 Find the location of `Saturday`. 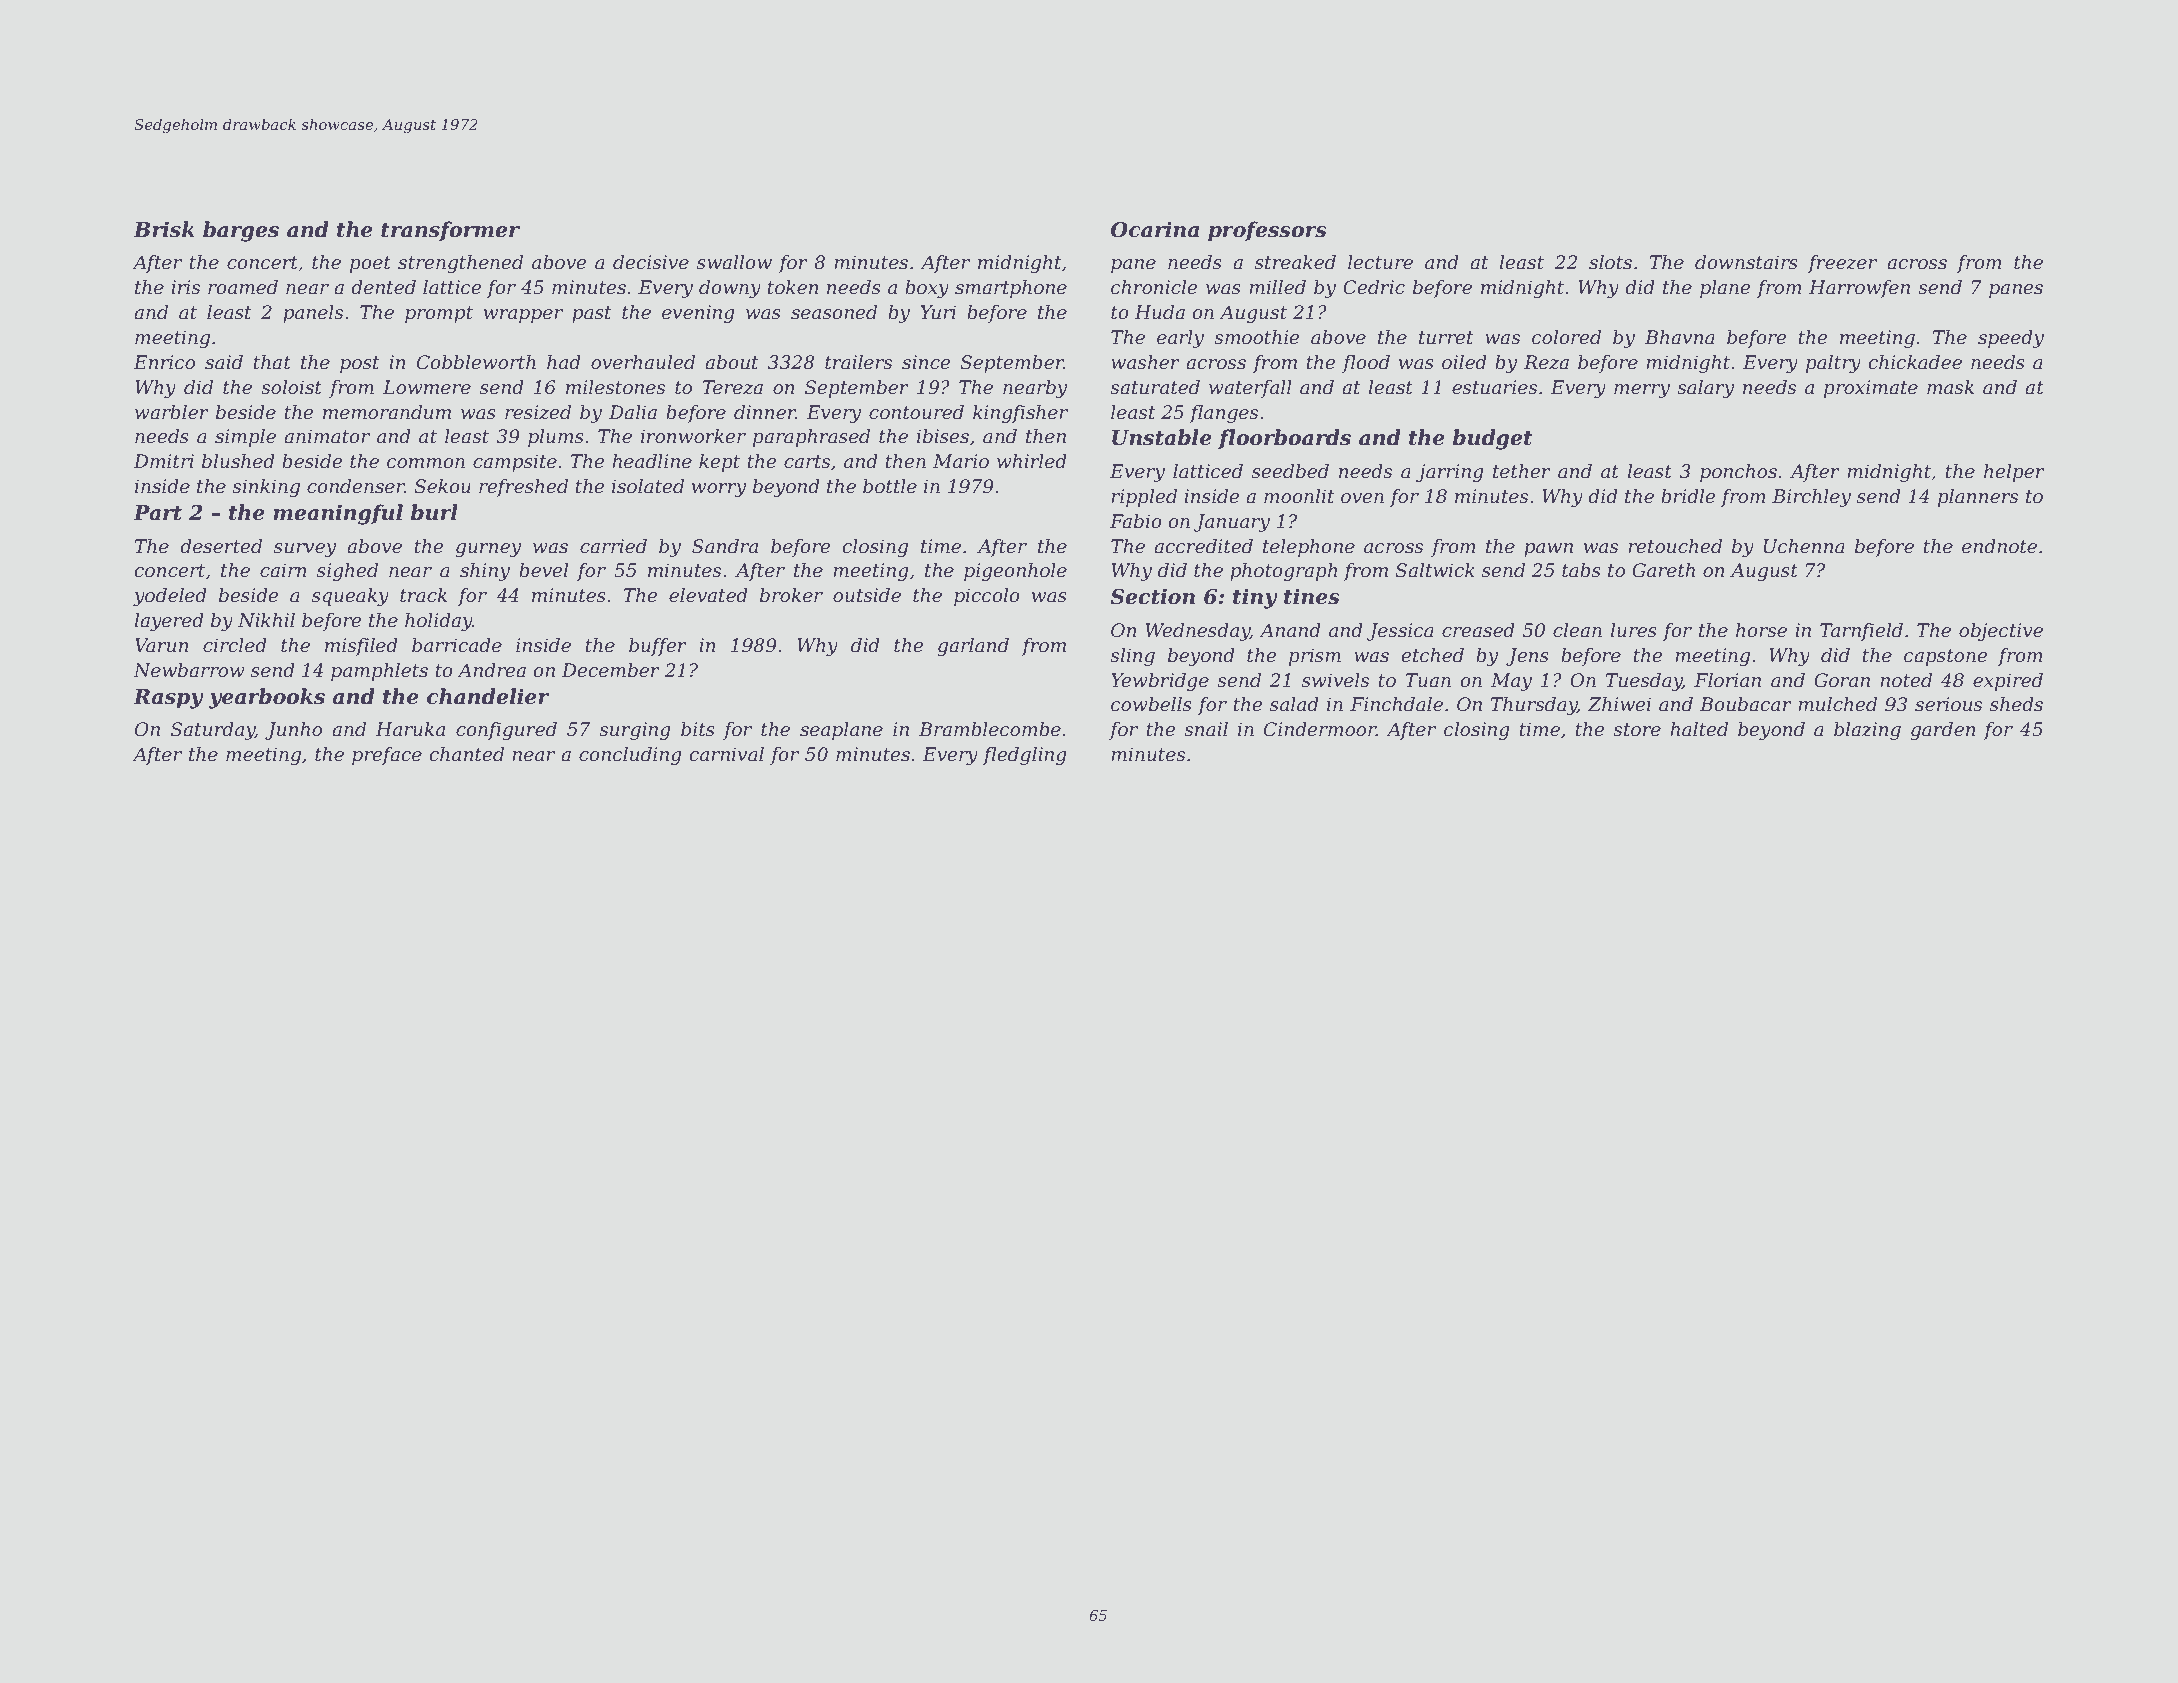

Saturday is located at coordinates (213, 731).
